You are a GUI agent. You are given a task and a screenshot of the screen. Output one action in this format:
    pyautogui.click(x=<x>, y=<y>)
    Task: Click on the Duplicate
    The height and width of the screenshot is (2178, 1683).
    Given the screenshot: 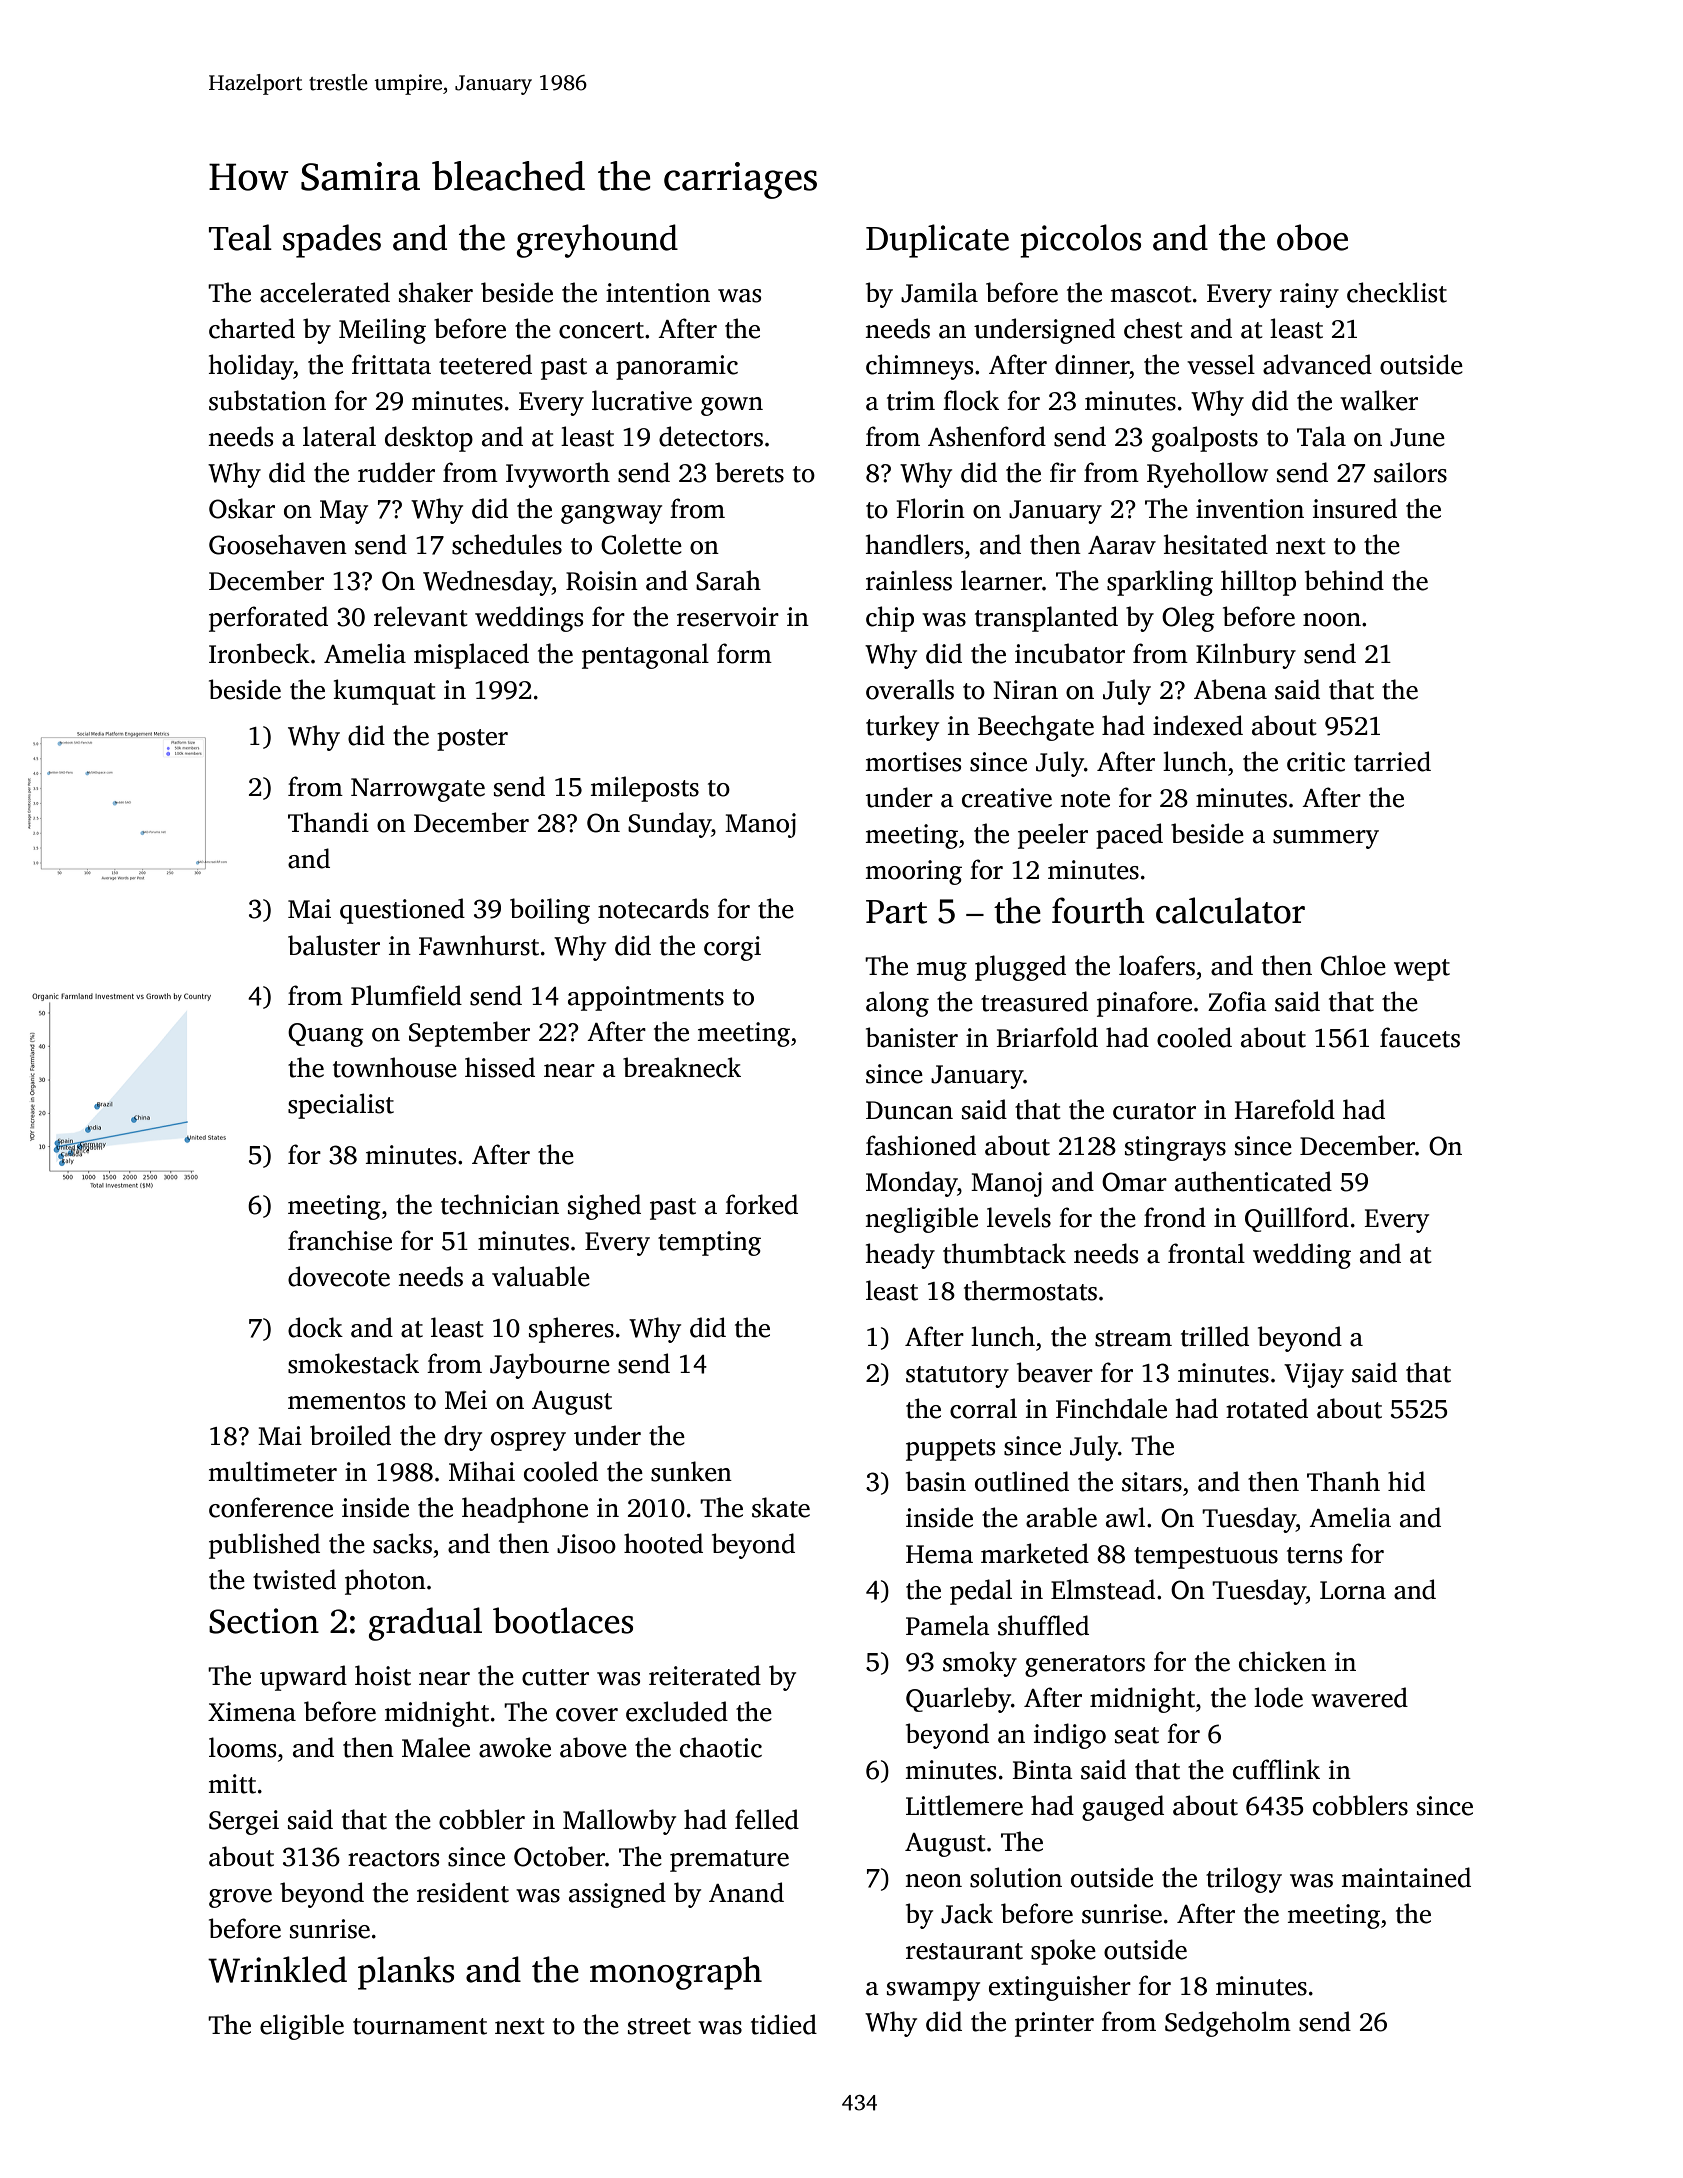 What is the action you would take?
    pyautogui.click(x=937, y=241)
